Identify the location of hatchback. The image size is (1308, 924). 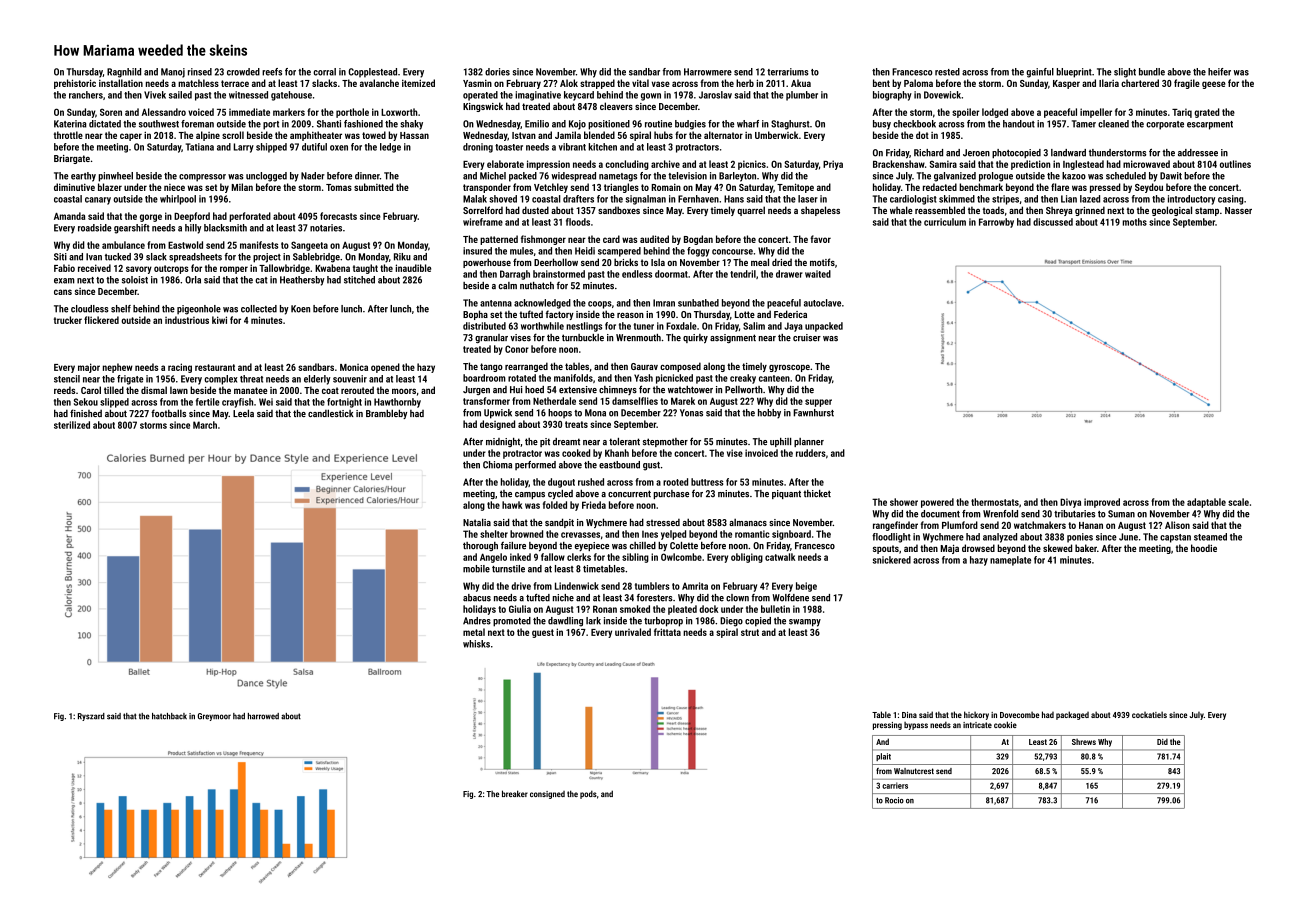
(169, 716).
